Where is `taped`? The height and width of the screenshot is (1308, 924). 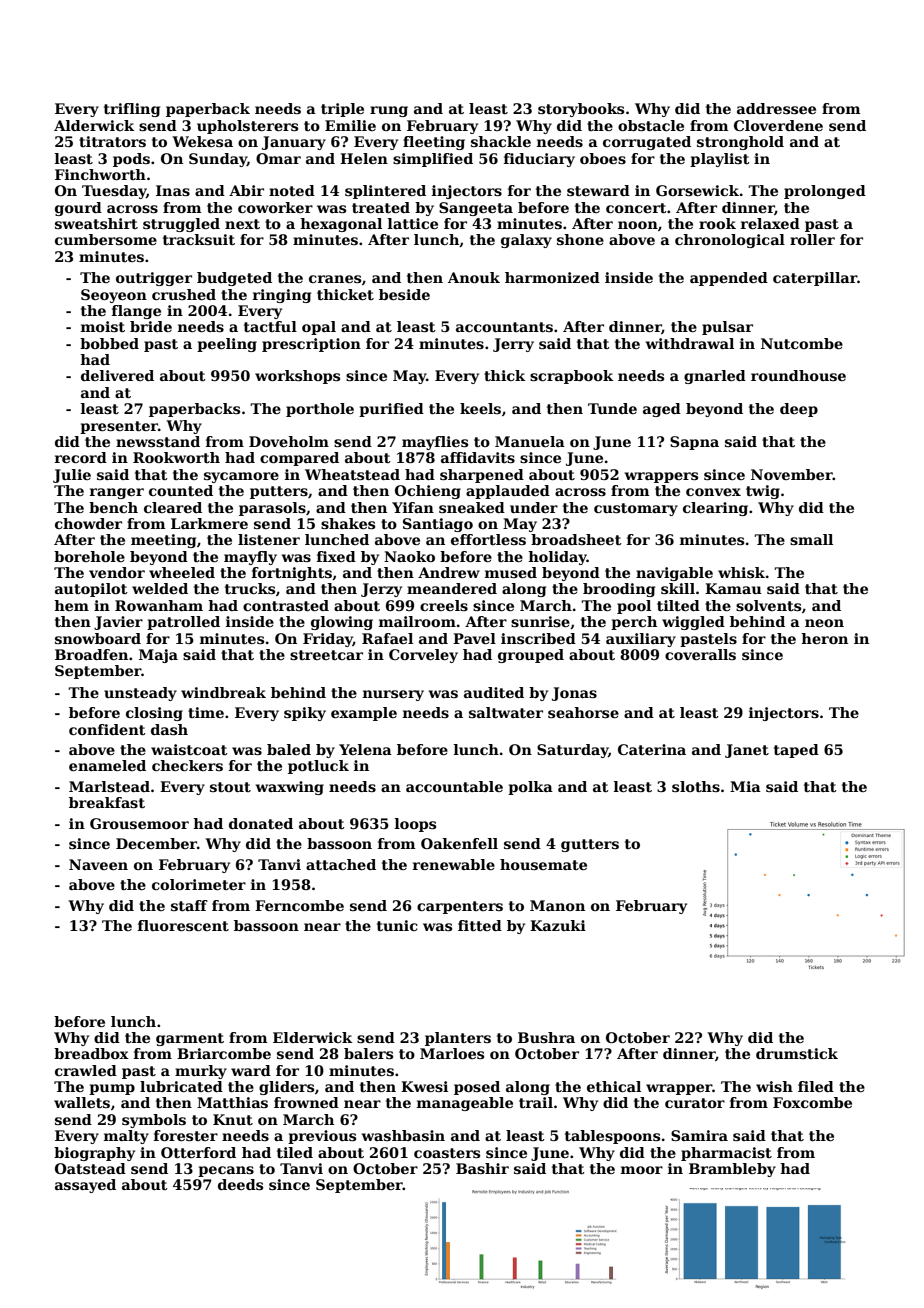 taped is located at coordinates (796, 751).
